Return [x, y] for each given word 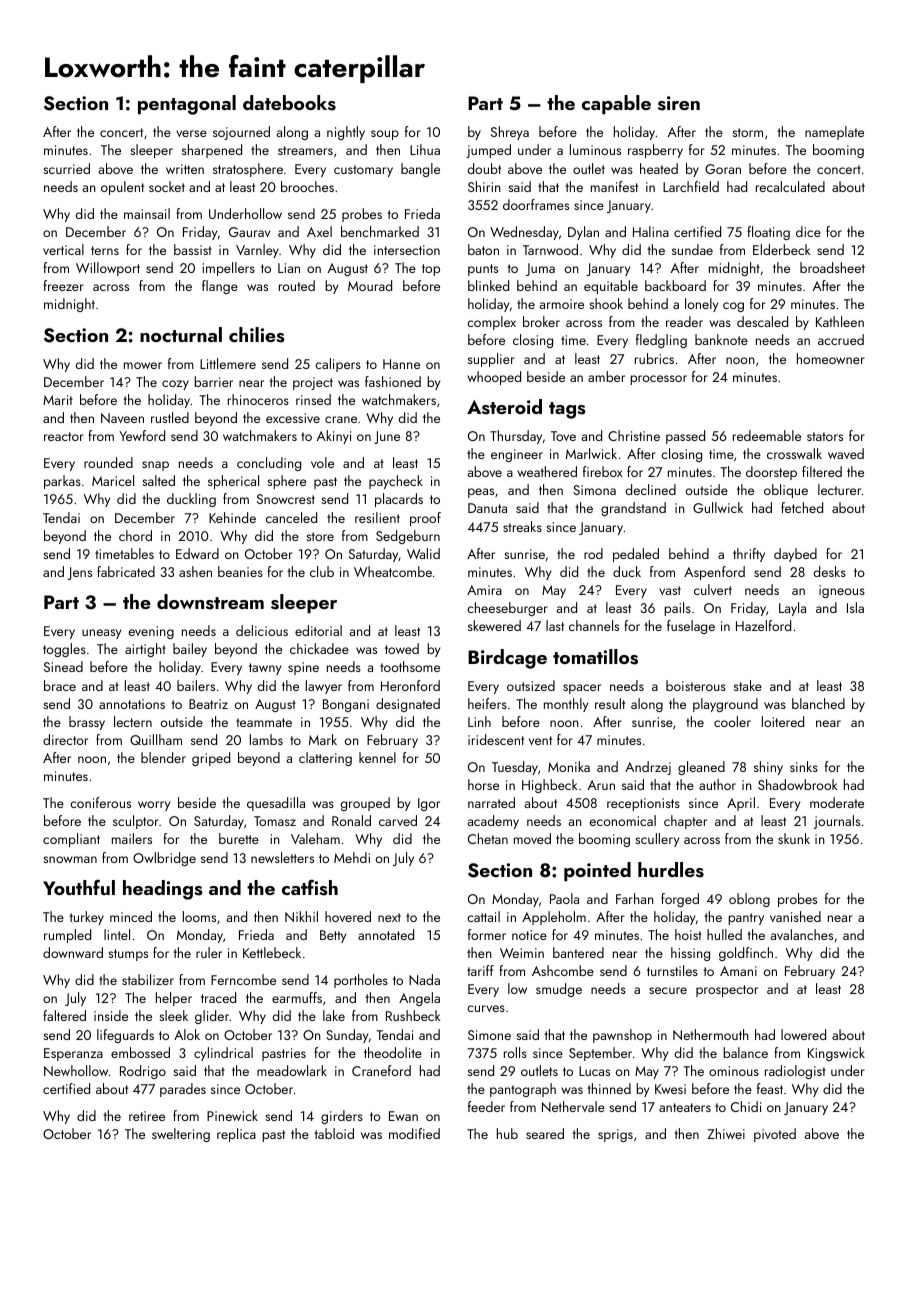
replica [236, 1135]
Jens [79, 573]
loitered [783, 721]
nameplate [834, 133]
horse [483, 784]
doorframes [536, 204]
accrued [841, 339]
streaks [522, 526]
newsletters [282, 857]
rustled [170, 417]
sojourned [241, 133]
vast [670, 590]
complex [491, 323]
